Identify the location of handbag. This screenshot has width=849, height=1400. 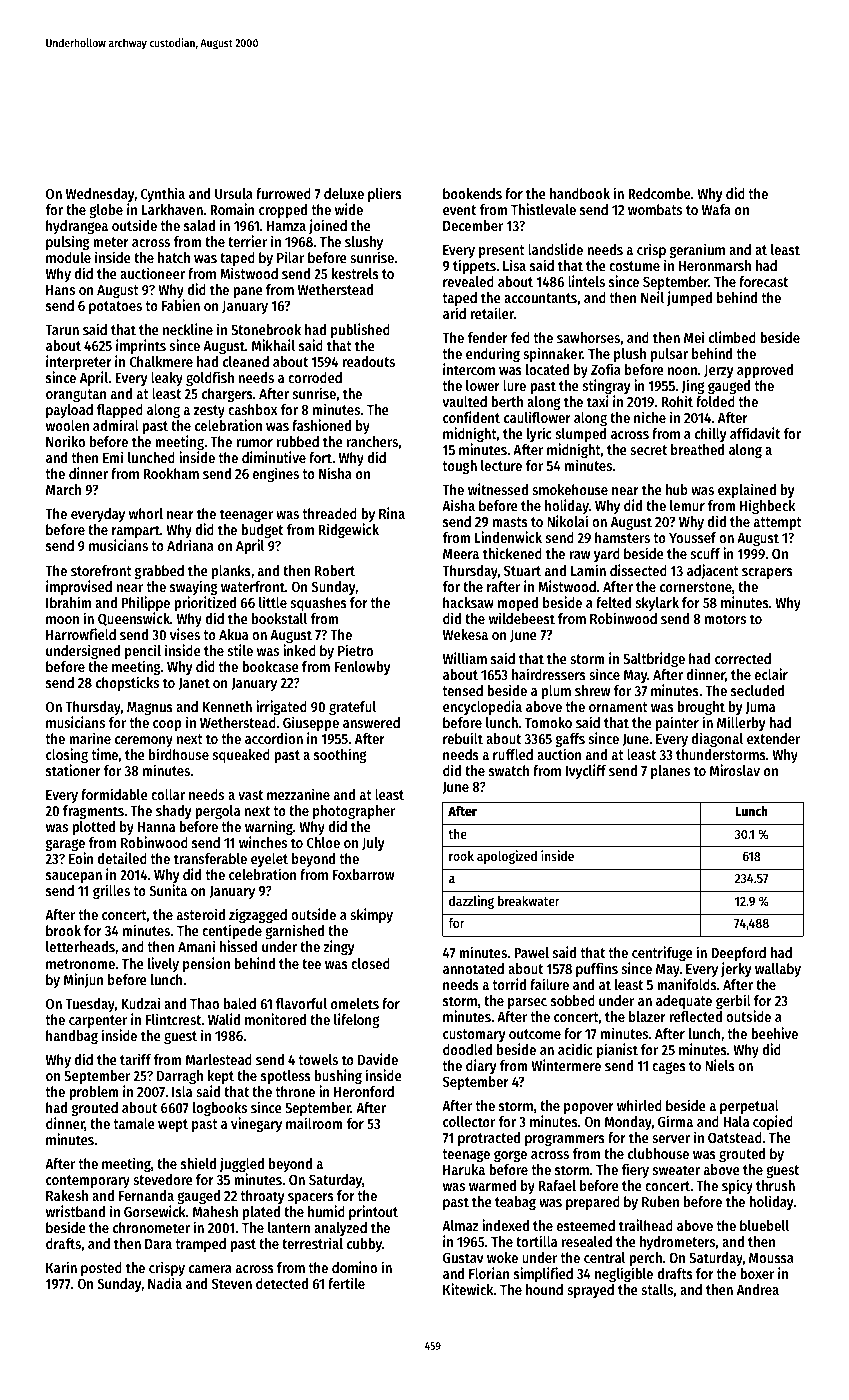
(72, 1037).
